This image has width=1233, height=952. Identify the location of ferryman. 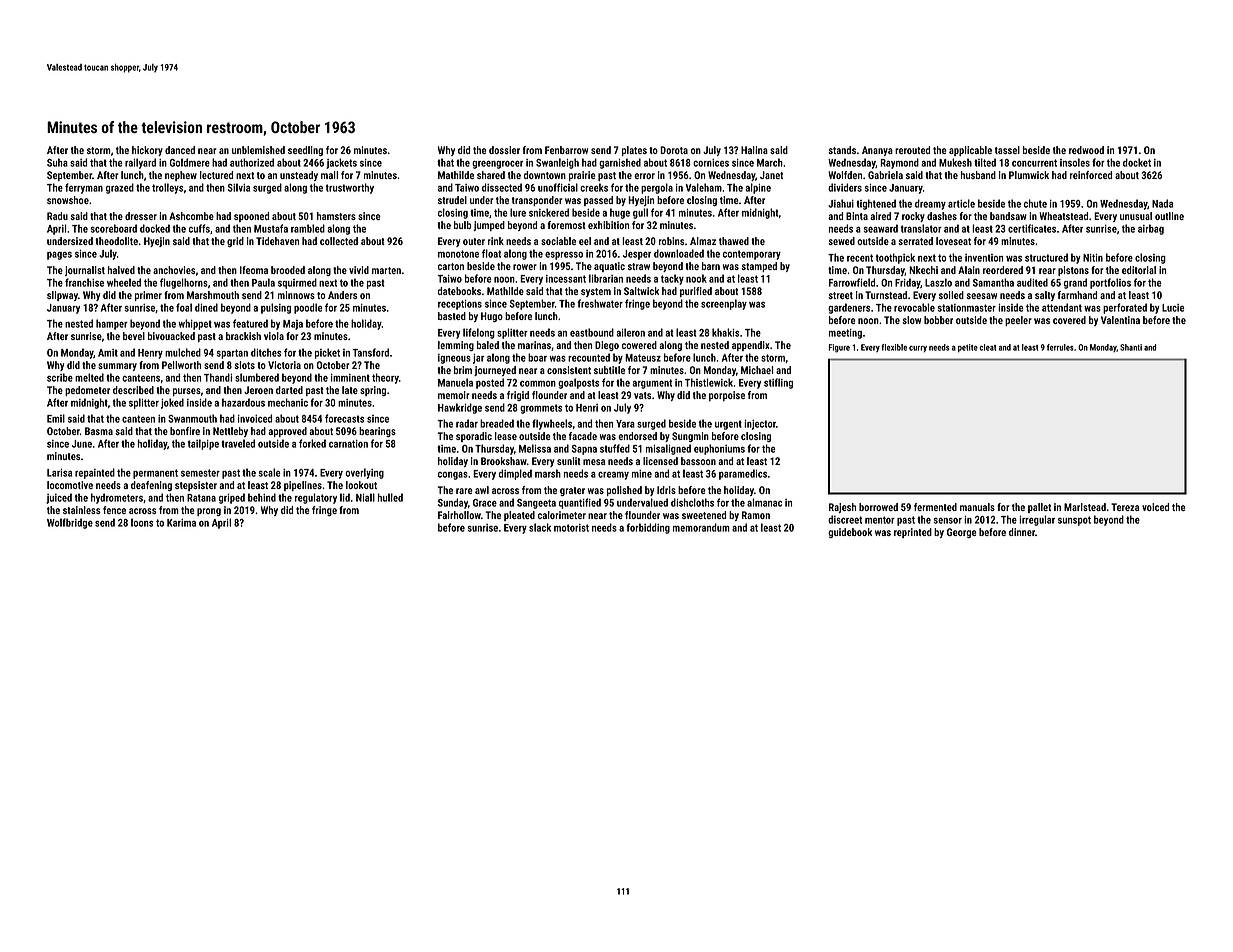
(84, 188).
